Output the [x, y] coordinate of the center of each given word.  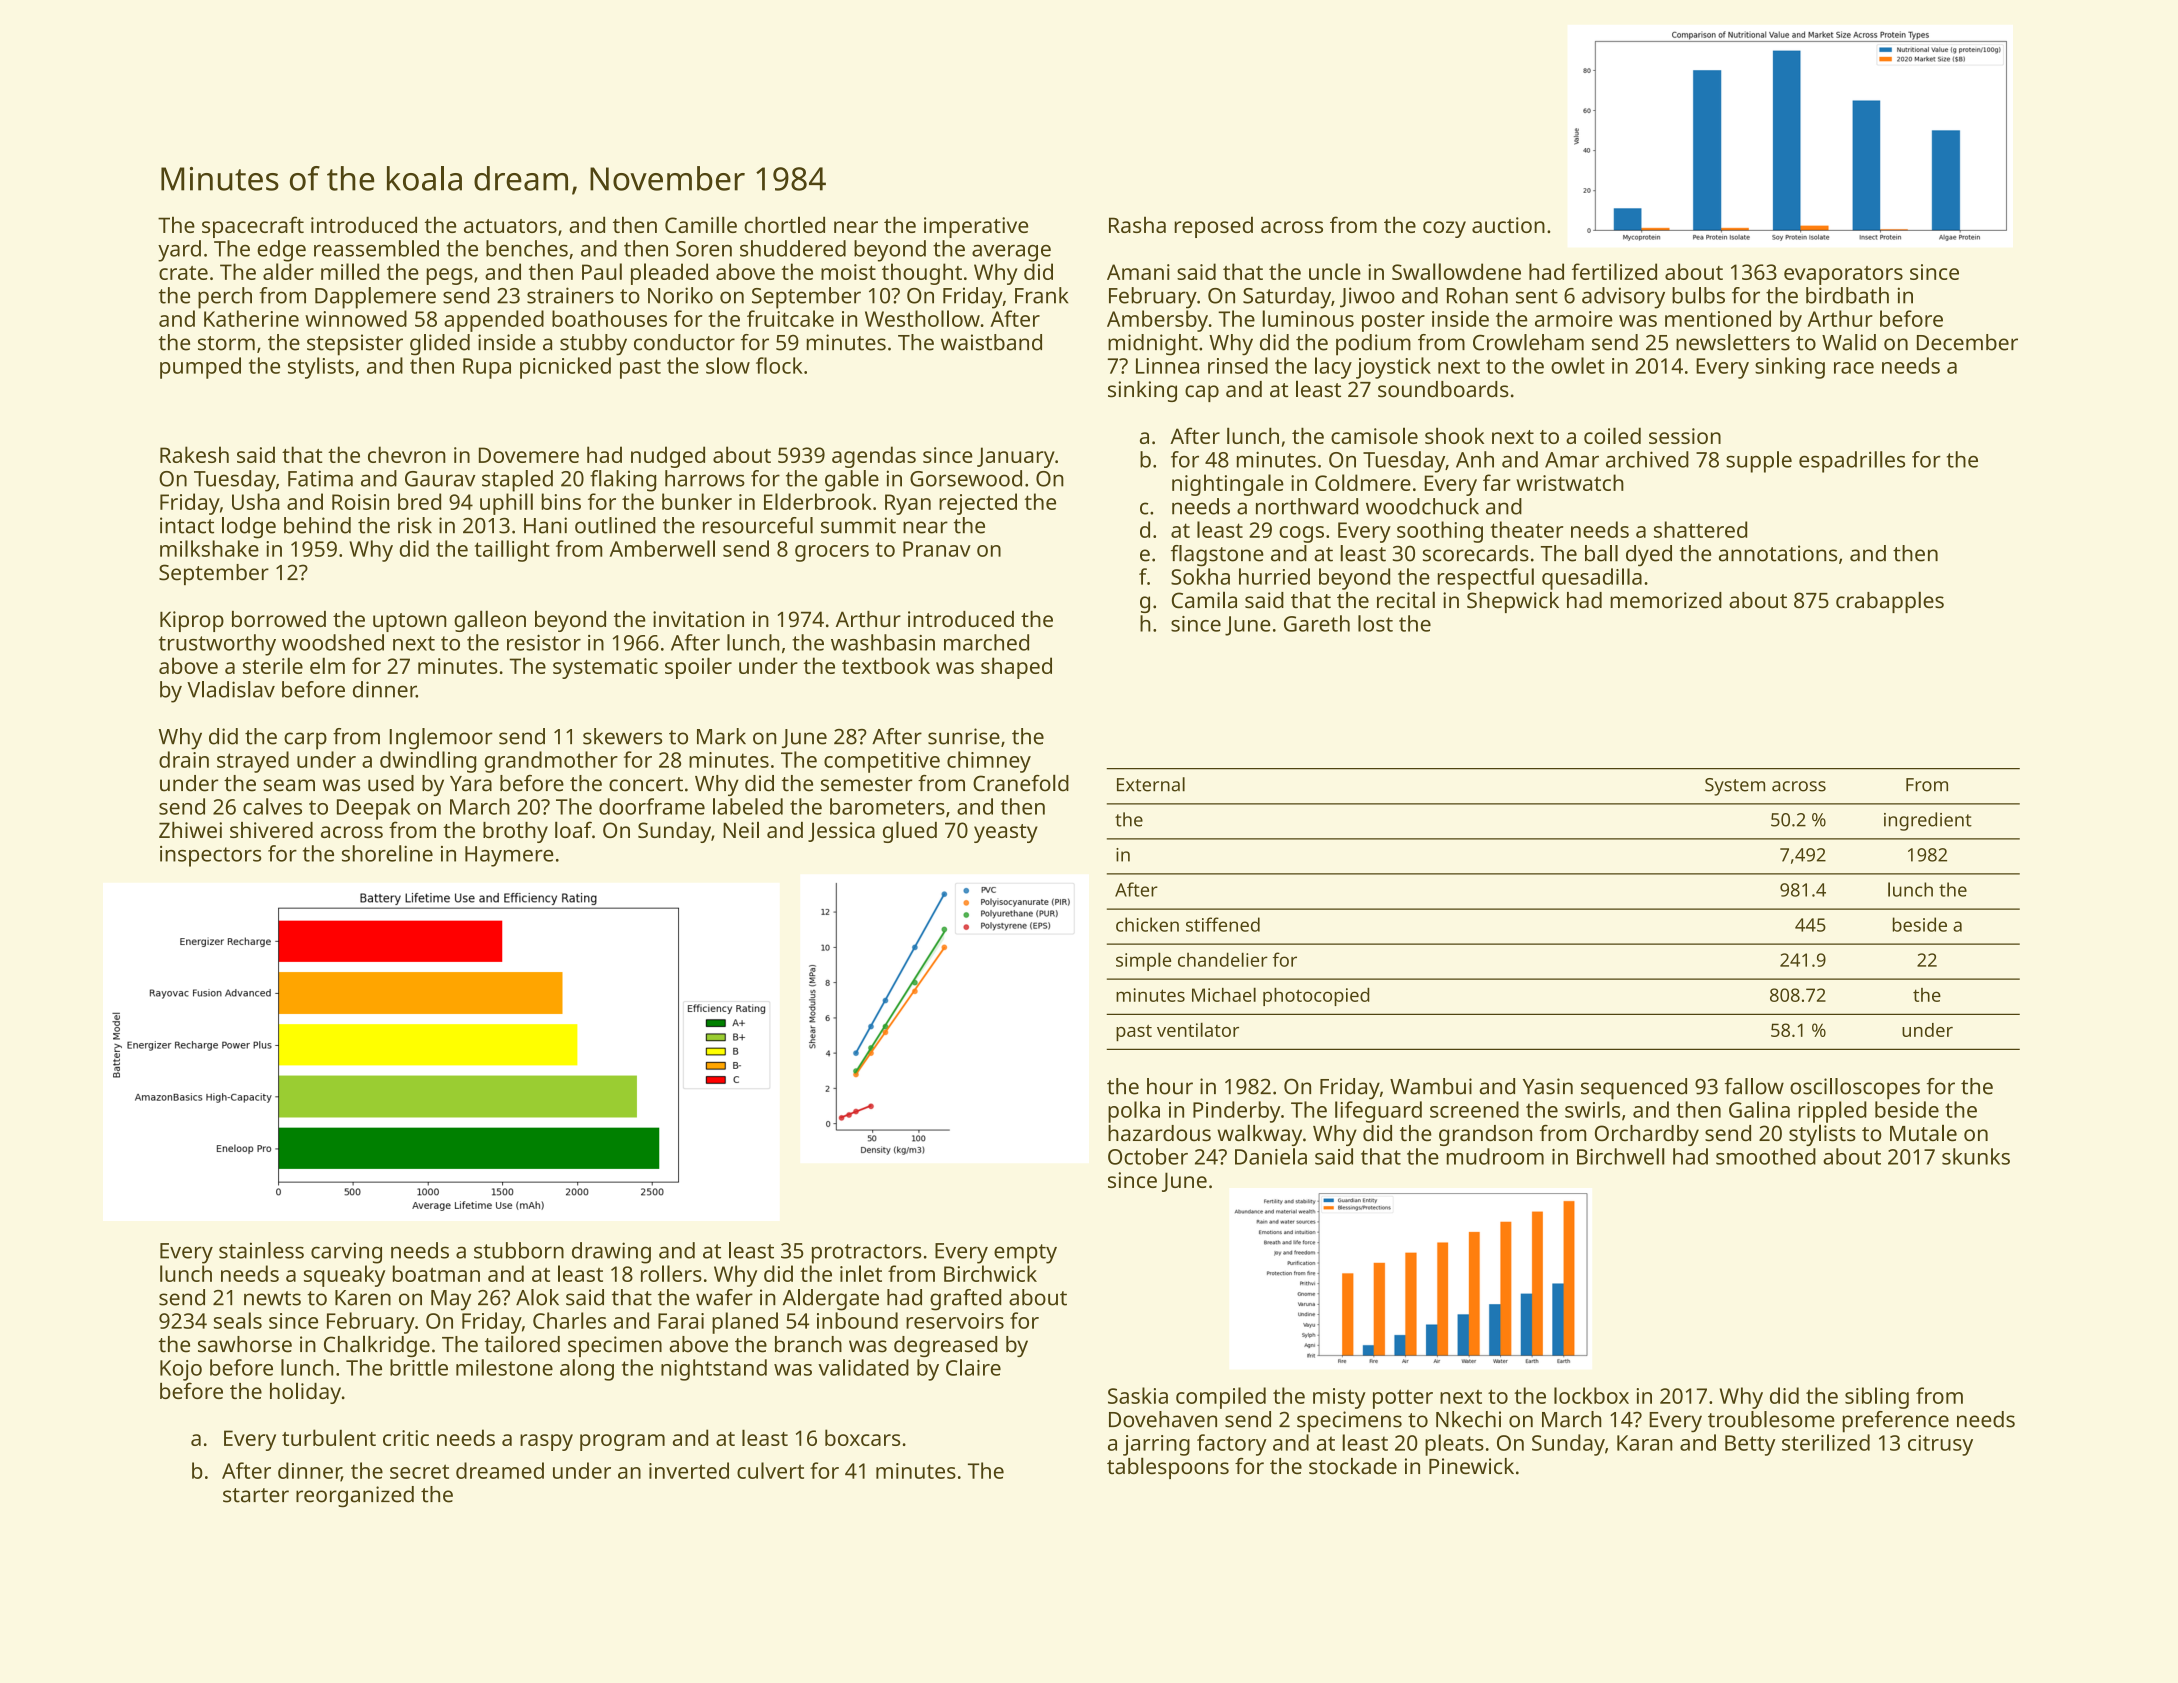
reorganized [355, 1496]
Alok [537, 1297]
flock [779, 365]
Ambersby [1157, 321]
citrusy [1940, 1445]
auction [1508, 225]
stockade [1353, 1466]
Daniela [1271, 1156]
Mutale [1923, 1133]
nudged [668, 457]
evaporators [1843, 275]
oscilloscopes [1855, 1089]
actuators [510, 226]
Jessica [841, 832]
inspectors [211, 856]
